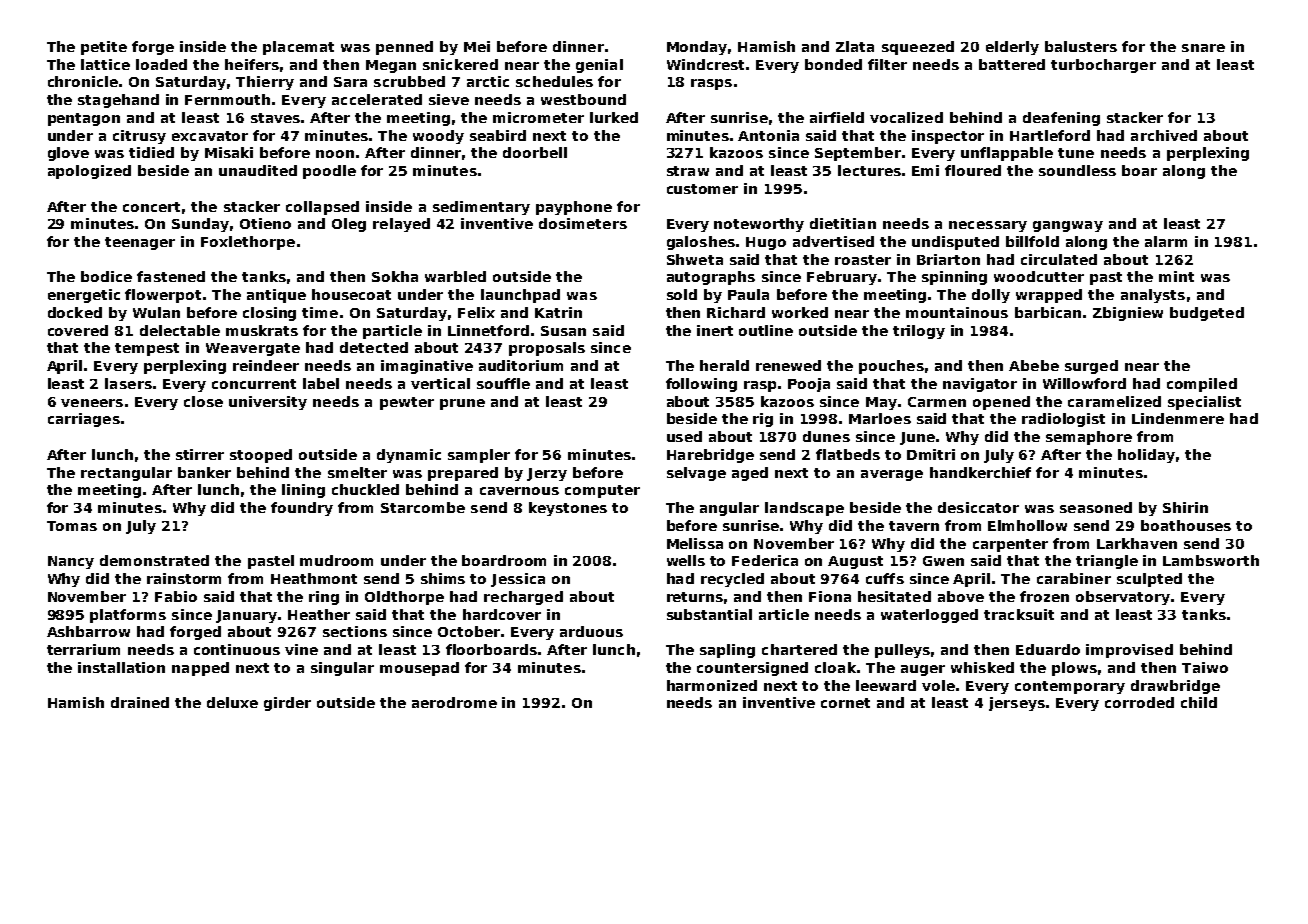 The width and height of the document is (1308, 924). Describe the element at coordinates (287, 704) in the document. I see `girder` at that location.
